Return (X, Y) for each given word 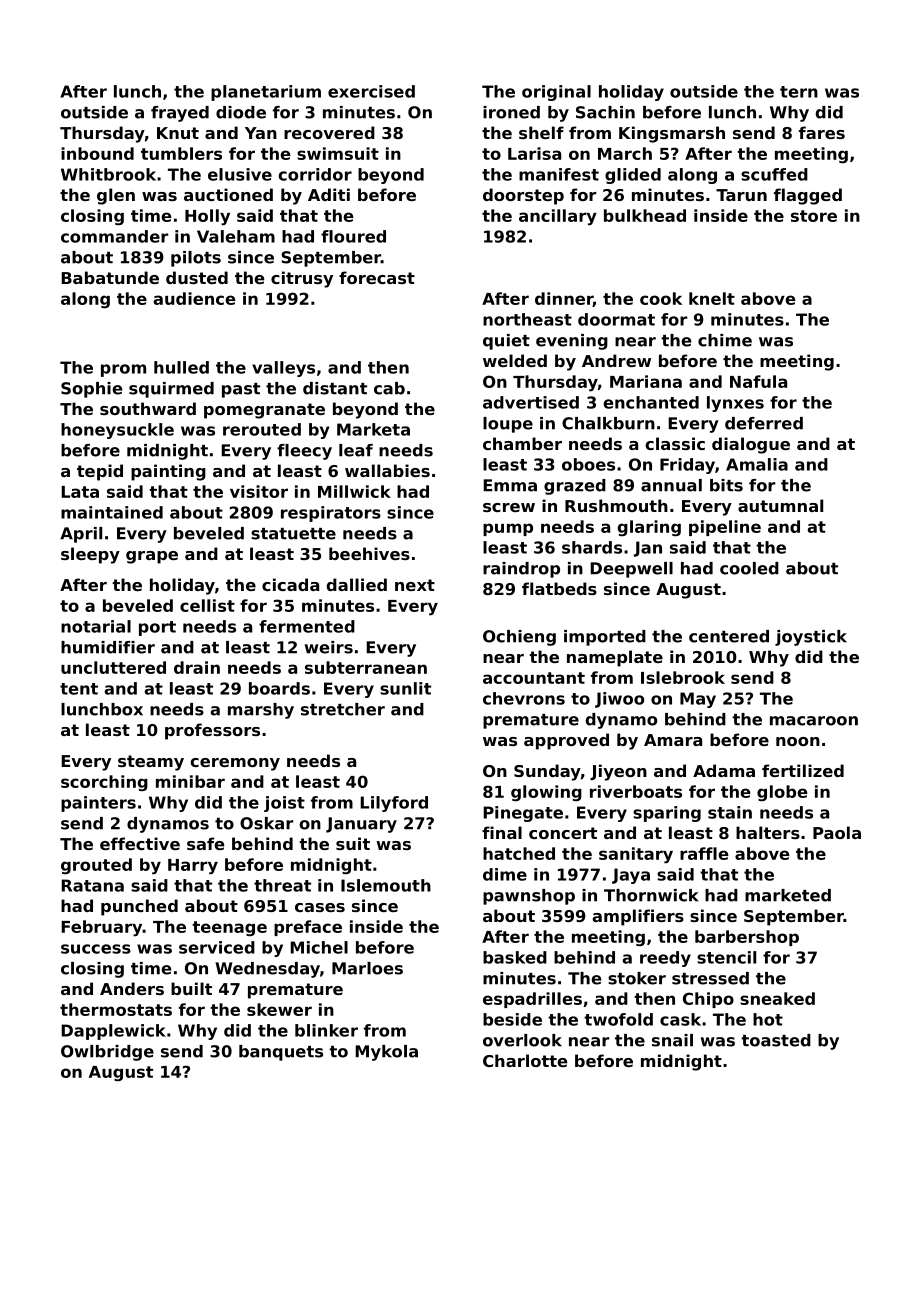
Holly (207, 217)
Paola (837, 832)
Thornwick (651, 895)
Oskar (266, 823)
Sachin (605, 112)
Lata (80, 492)
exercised (371, 91)
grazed (575, 487)
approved (566, 741)
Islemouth (386, 885)
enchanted (651, 402)
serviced (217, 947)
